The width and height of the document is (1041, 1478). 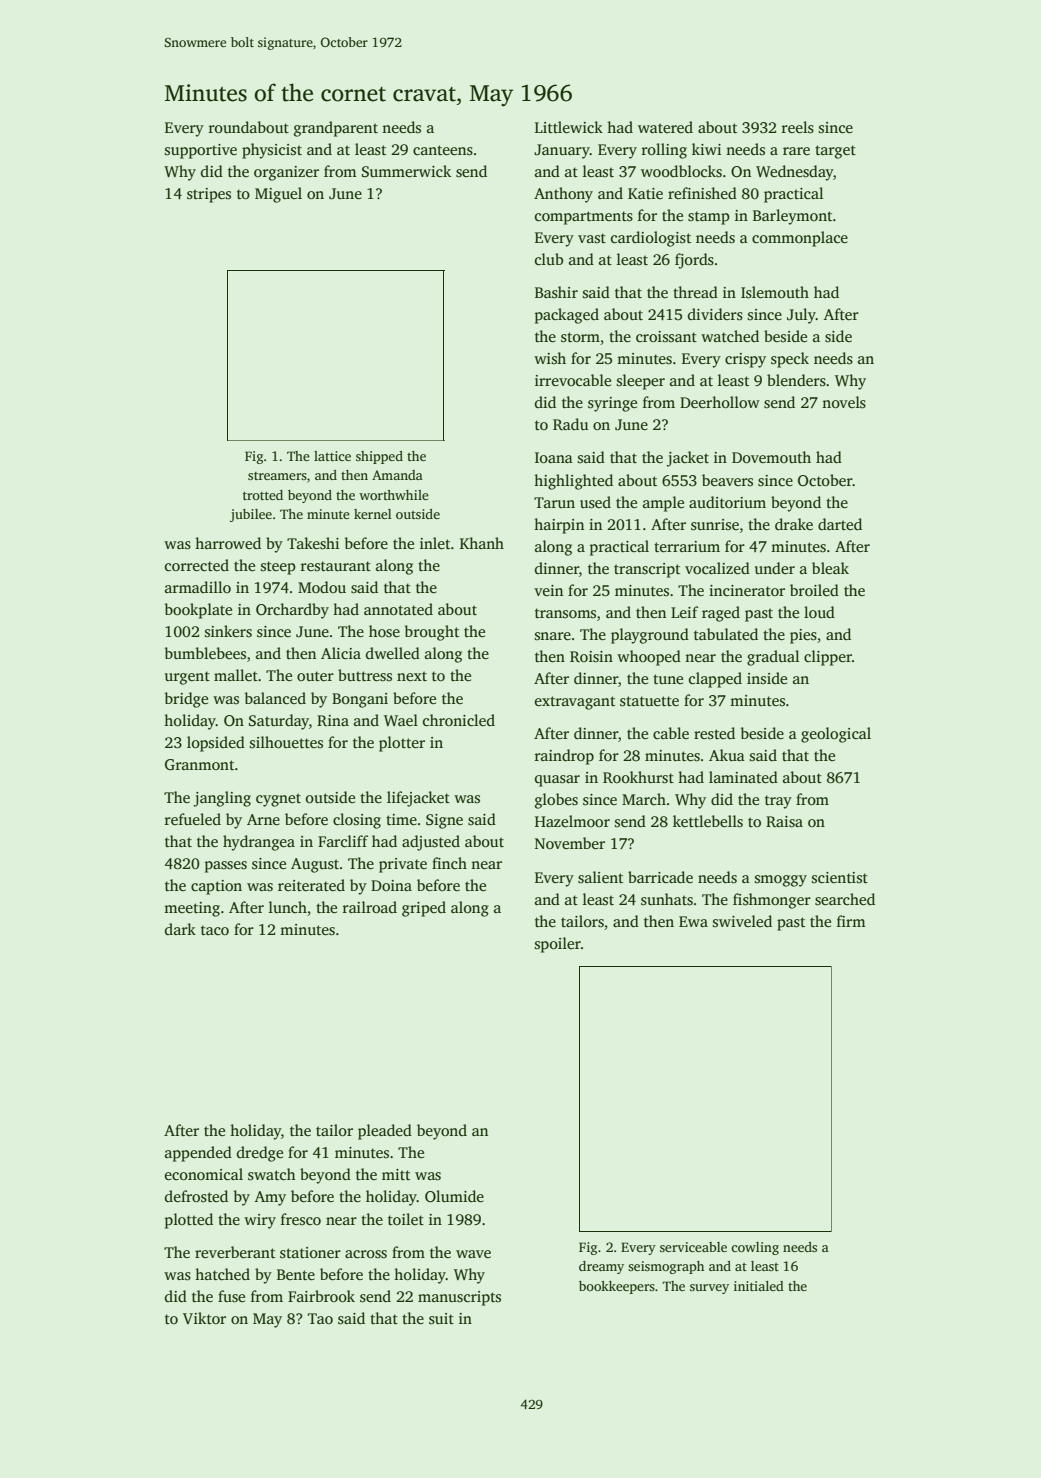 What do you see at coordinates (715, 680) in the document?
I see `clapped` at bounding box center [715, 680].
